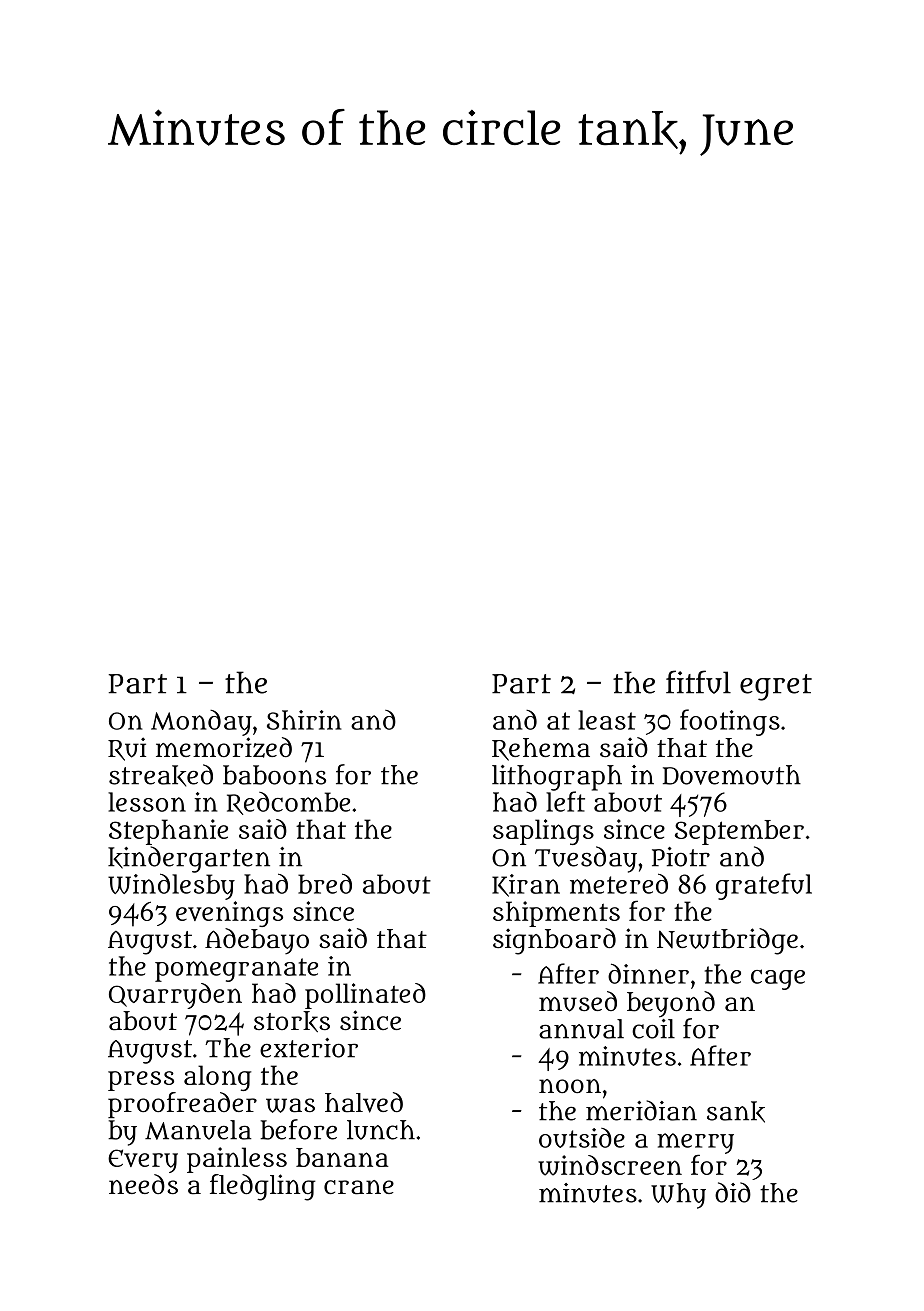 Image resolution: width=924 pixels, height=1311 pixels. I want to click on Redcombe, so click(288, 803).
